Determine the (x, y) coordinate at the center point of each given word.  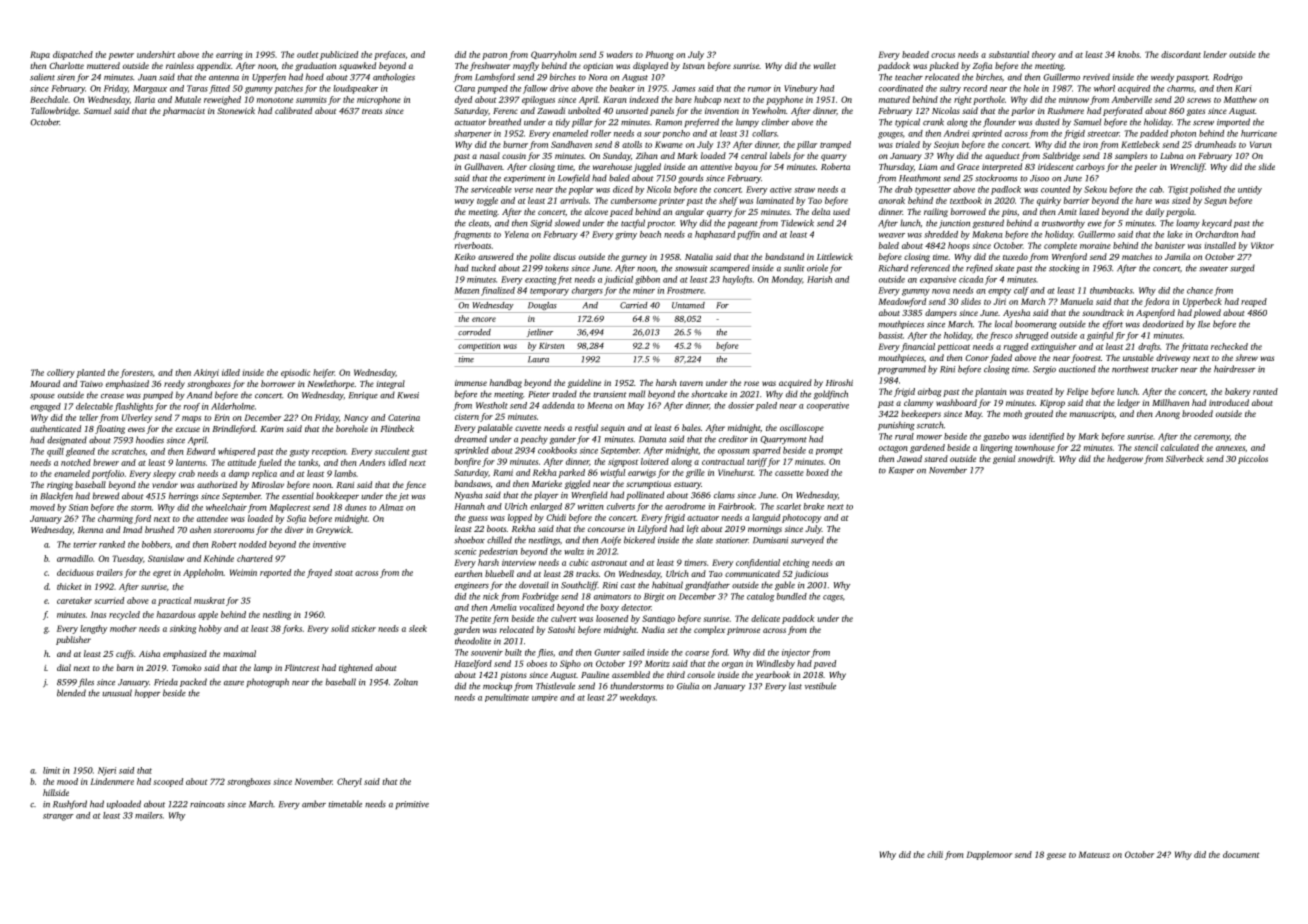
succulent (392, 451)
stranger (58, 817)
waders (620, 54)
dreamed (471, 439)
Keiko (465, 256)
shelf (728, 201)
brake (814, 506)
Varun (1261, 144)
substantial (1009, 54)
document (1241, 854)
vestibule (820, 686)
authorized (217, 484)
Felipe (1077, 392)
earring (229, 55)
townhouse (1035, 447)
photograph (267, 683)
